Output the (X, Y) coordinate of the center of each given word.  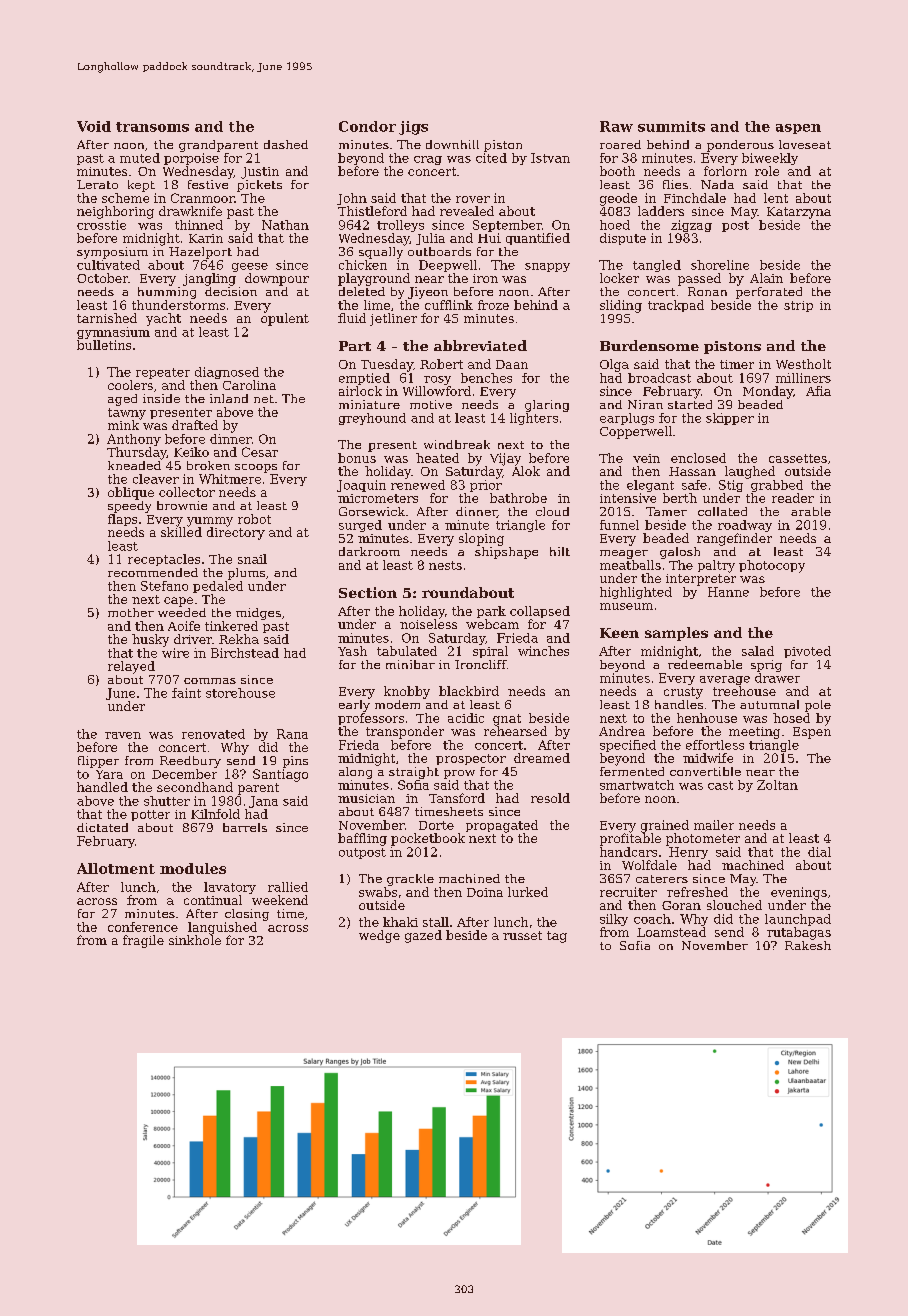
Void (94, 126)
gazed (423, 936)
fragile (143, 941)
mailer (714, 825)
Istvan (550, 158)
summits (671, 126)
